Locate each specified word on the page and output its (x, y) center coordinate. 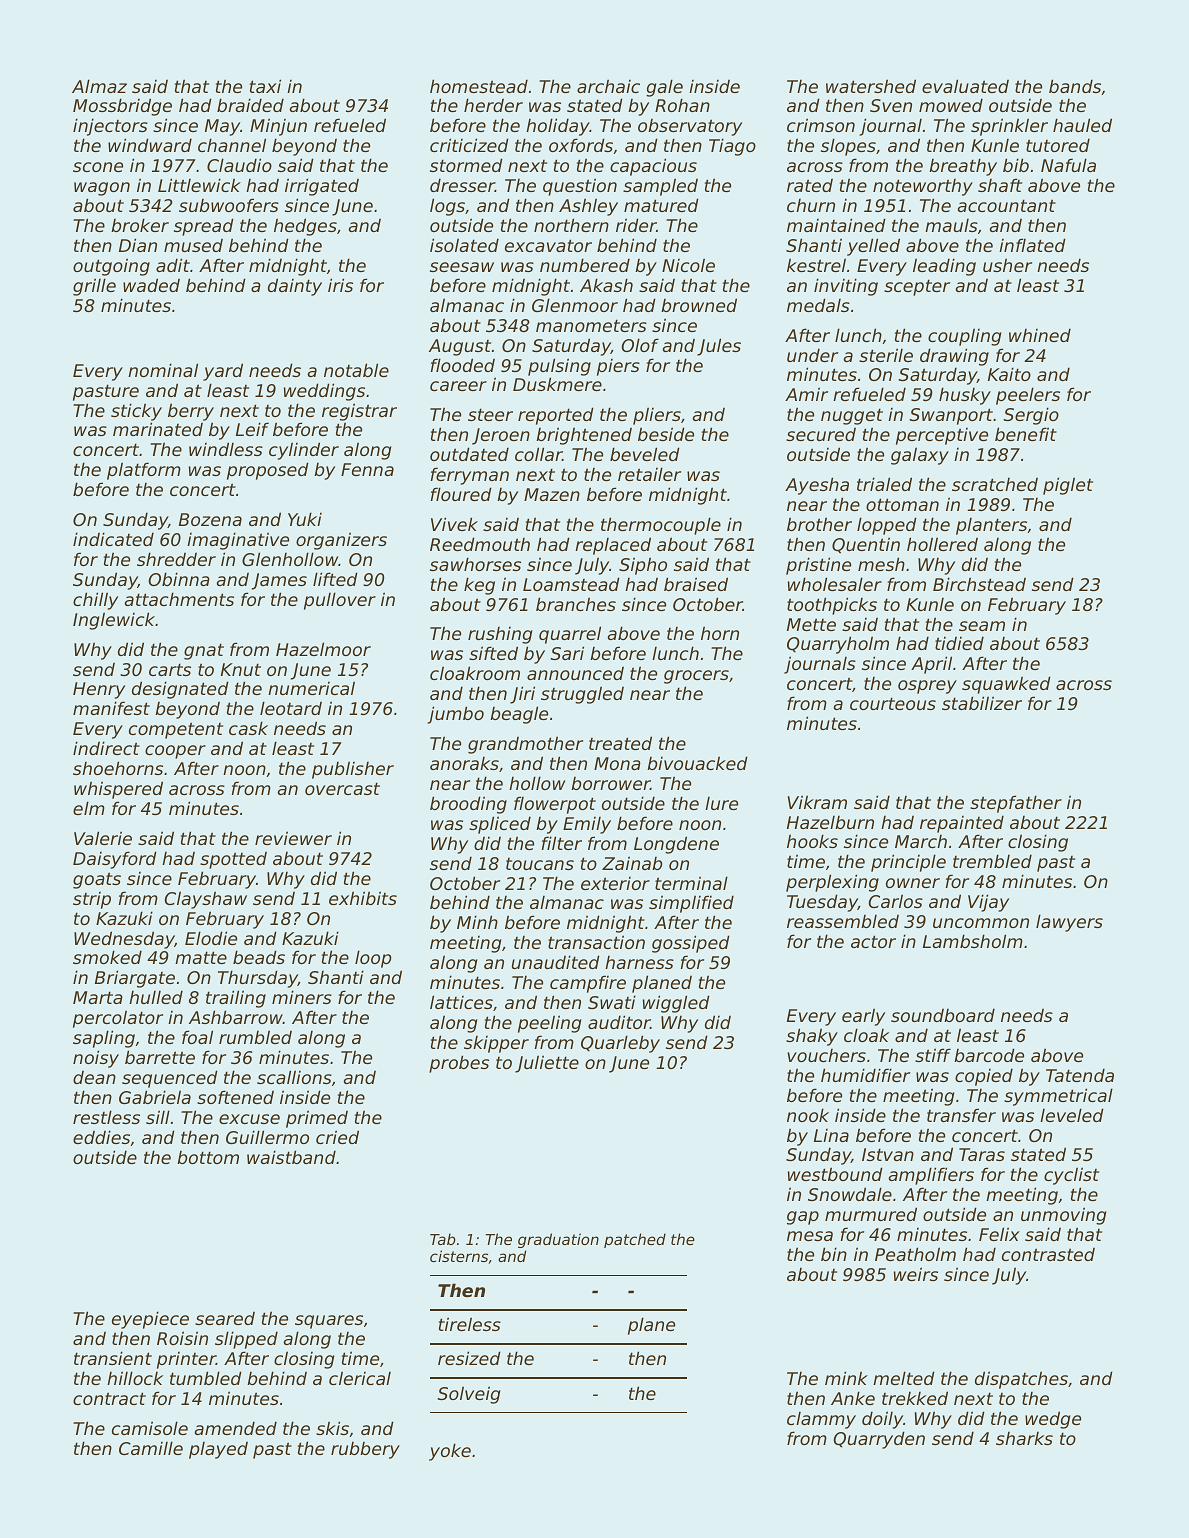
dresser (462, 185)
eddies (101, 1137)
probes (459, 1064)
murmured (871, 1214)
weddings (324, 392)
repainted (962, 824)
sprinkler (1009, 127)
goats (97, 880)
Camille (151, 1448)
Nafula (1068, 165)
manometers (591, 325)
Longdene (676, 845)
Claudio (239, 165)
